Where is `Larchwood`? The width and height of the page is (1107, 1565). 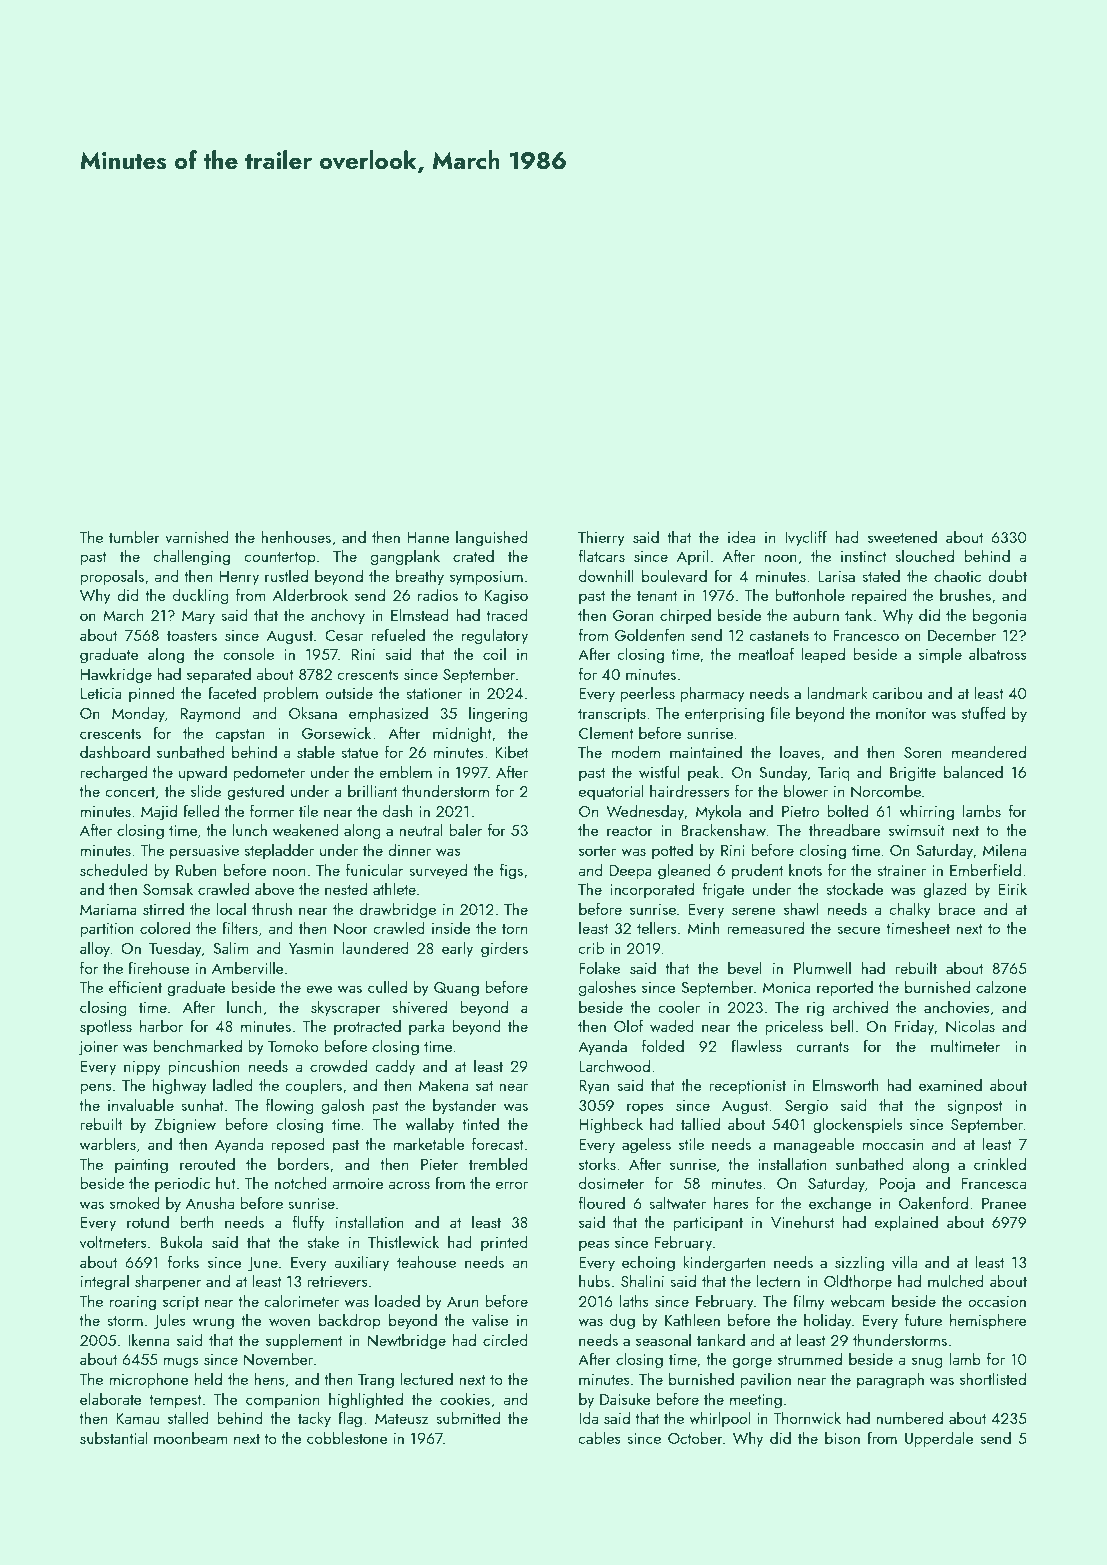
Larchwood is located at coordinates (614, 1065).
